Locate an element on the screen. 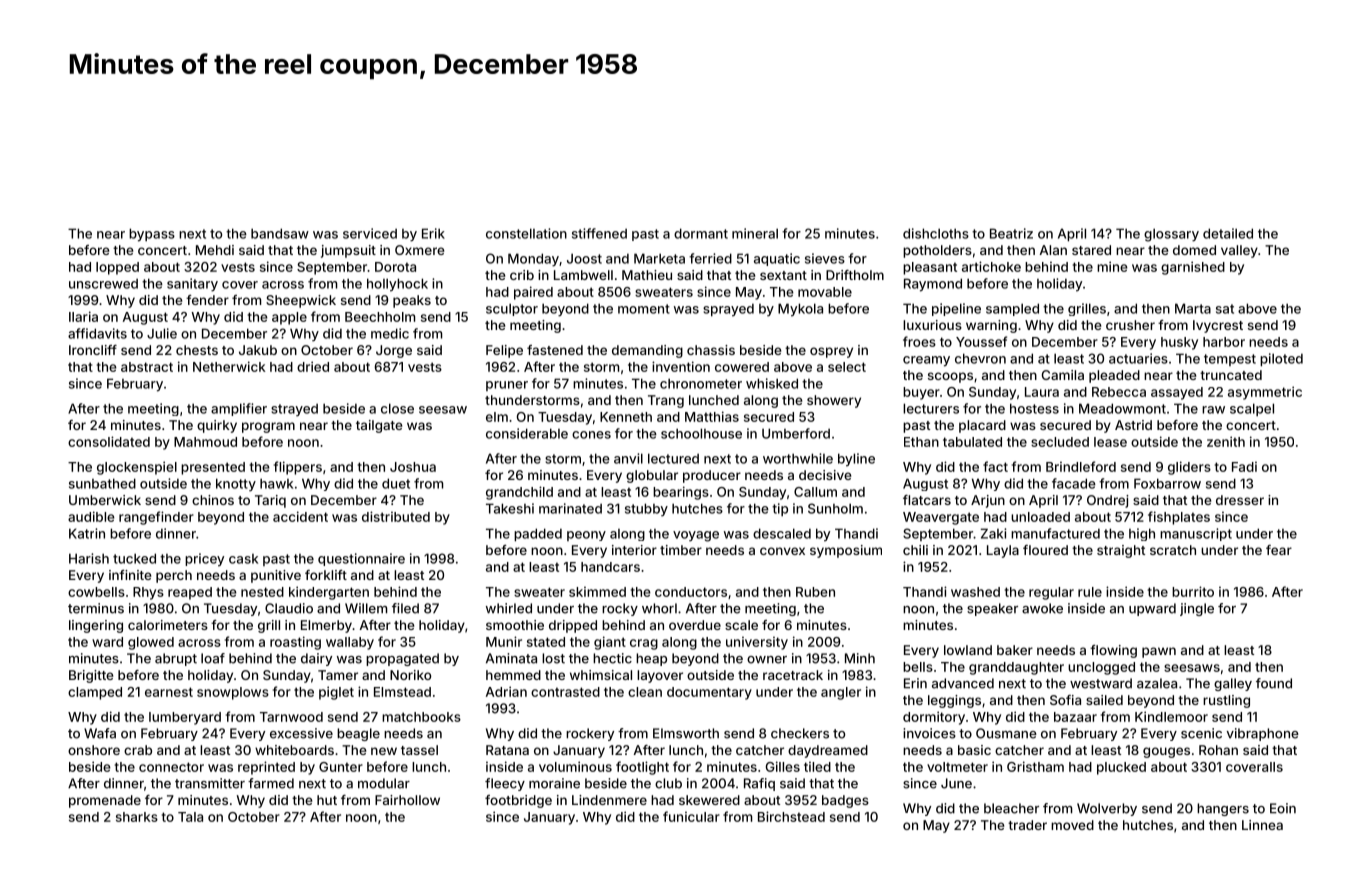 This screenshot has height=887, width=1372. floured is located at coordinates (1045, 550).
